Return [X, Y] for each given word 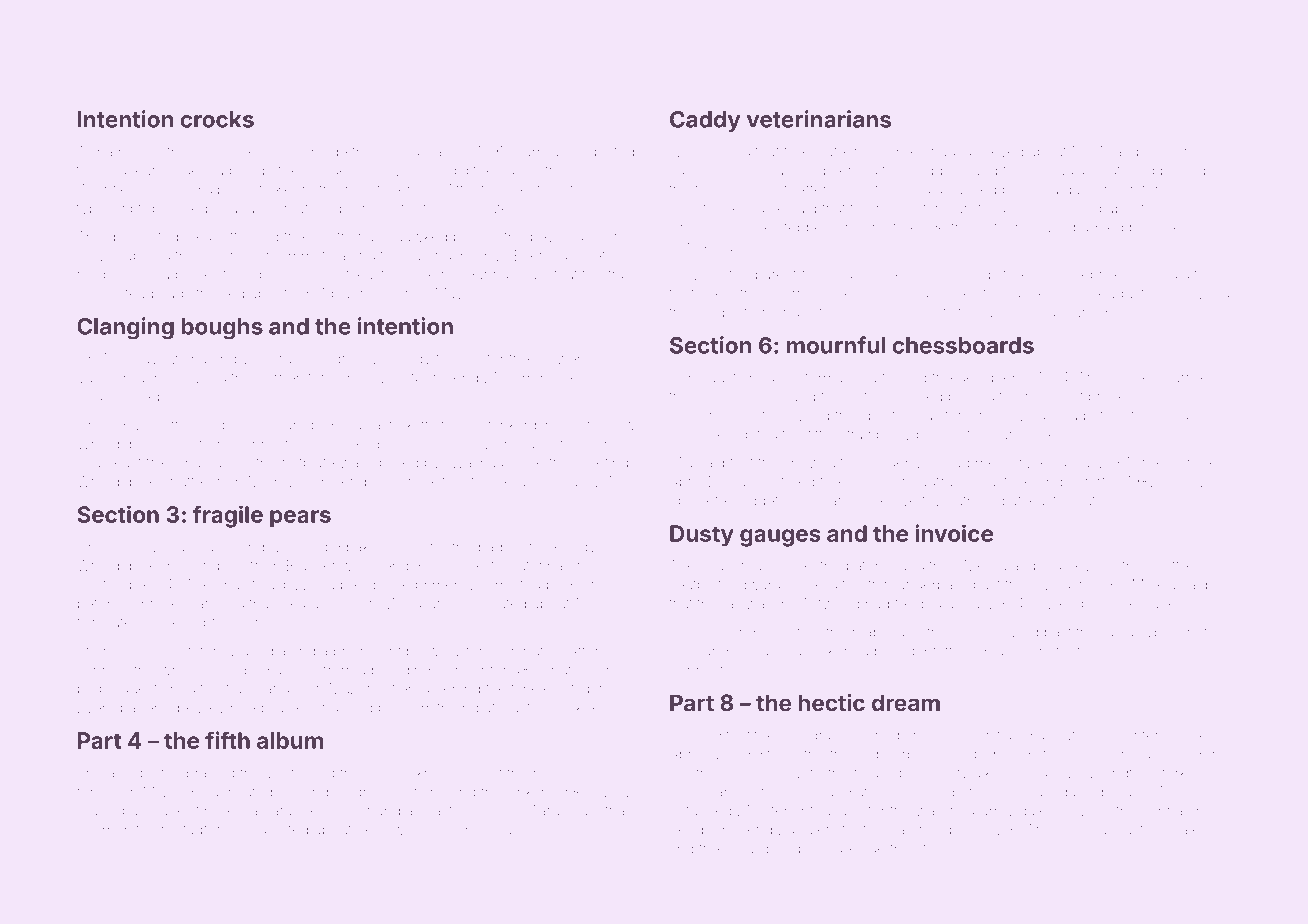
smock [1125, 651]
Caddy [705, 121]
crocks [217, 119]
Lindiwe [262, 547]
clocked [811, 584]
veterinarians [819, 119]
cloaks [500, 810]
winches [421, 829]
